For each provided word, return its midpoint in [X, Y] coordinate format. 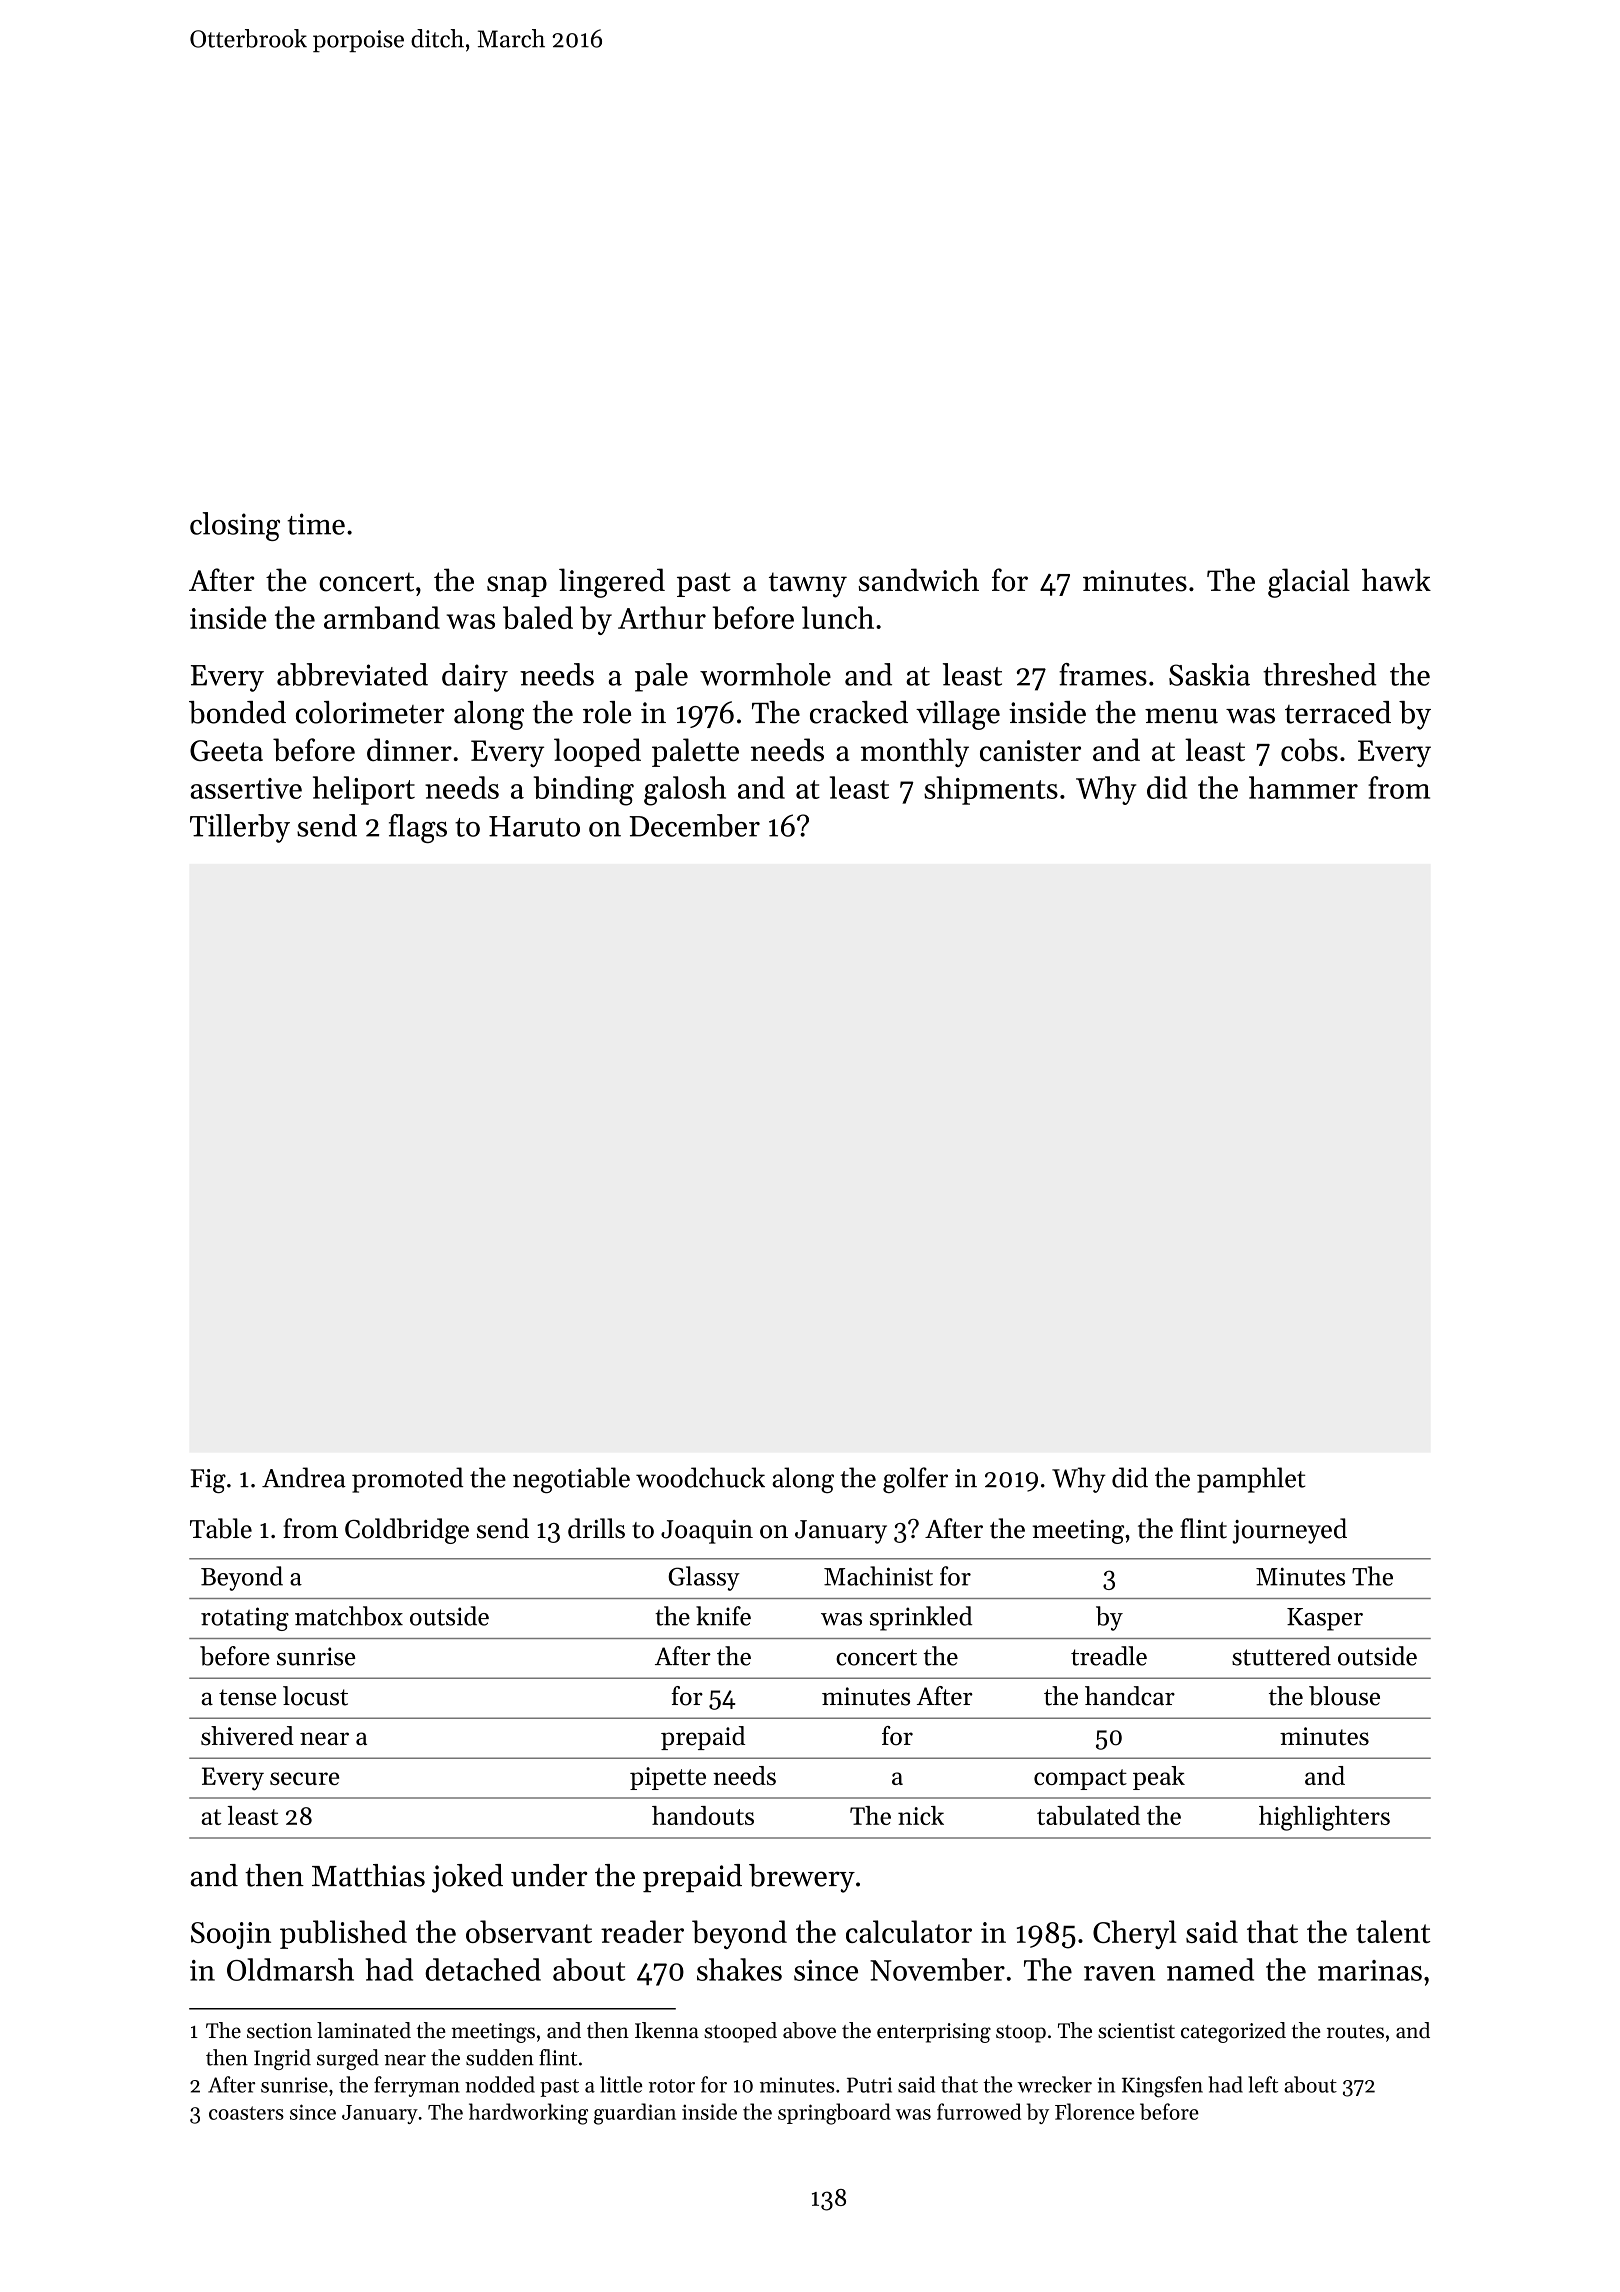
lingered [612, 583]
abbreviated [352, 674]
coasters [246, 2113]
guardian [635, 2114]
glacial [1309, 583]
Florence [1095, 2111]
